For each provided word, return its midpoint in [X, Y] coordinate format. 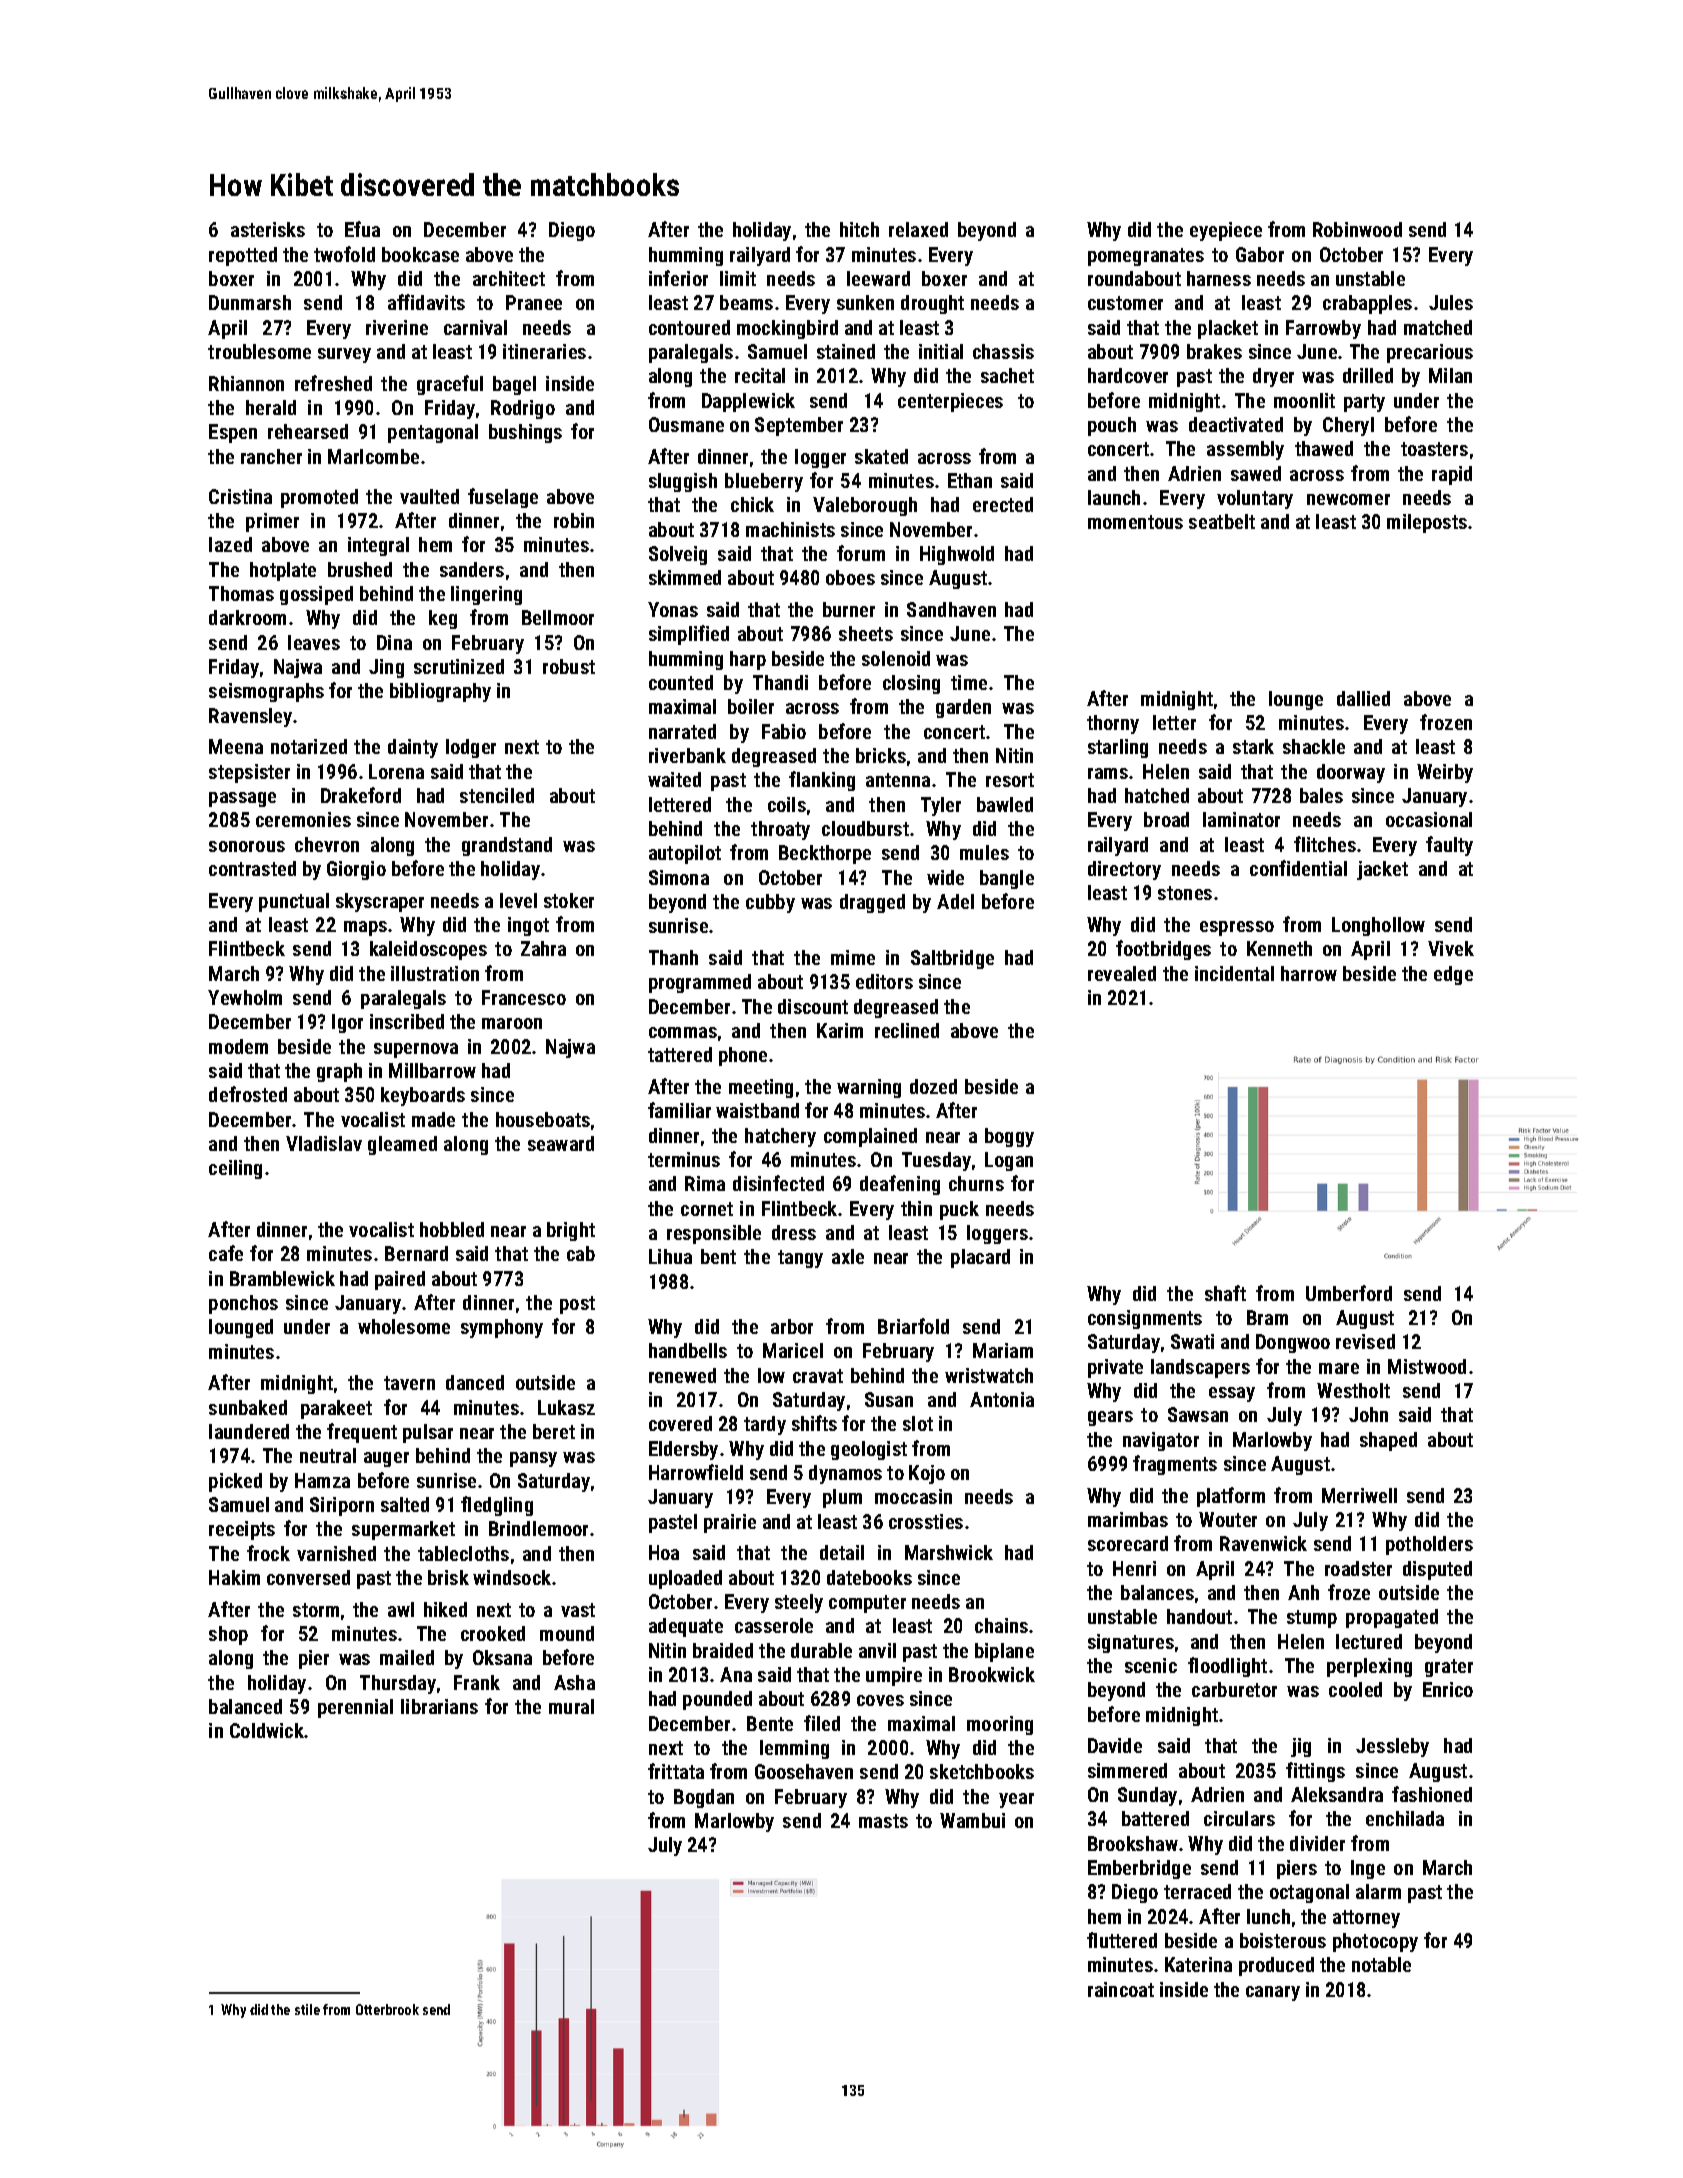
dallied [1363, 698]
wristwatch [989, 1375]
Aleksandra [1337, 1794]
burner [849, 609]
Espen [233, 433]
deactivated [1236, 424]
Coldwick [267, 1730]
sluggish [683, 482]
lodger [471, 748]
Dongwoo [1293, 1343]
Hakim [234, 1577]
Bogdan [704, 1798]
